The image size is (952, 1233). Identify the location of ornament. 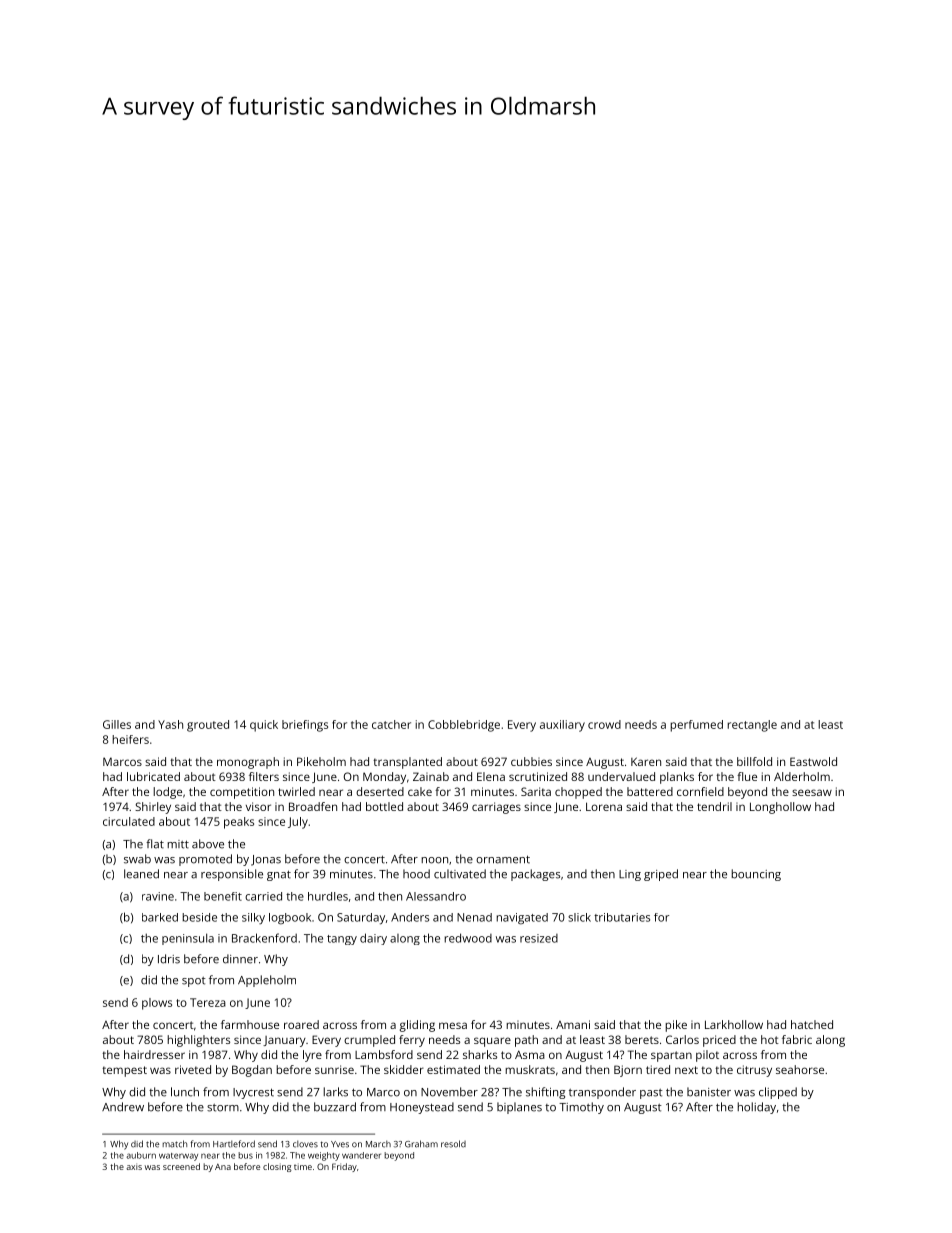
(503, 859).
